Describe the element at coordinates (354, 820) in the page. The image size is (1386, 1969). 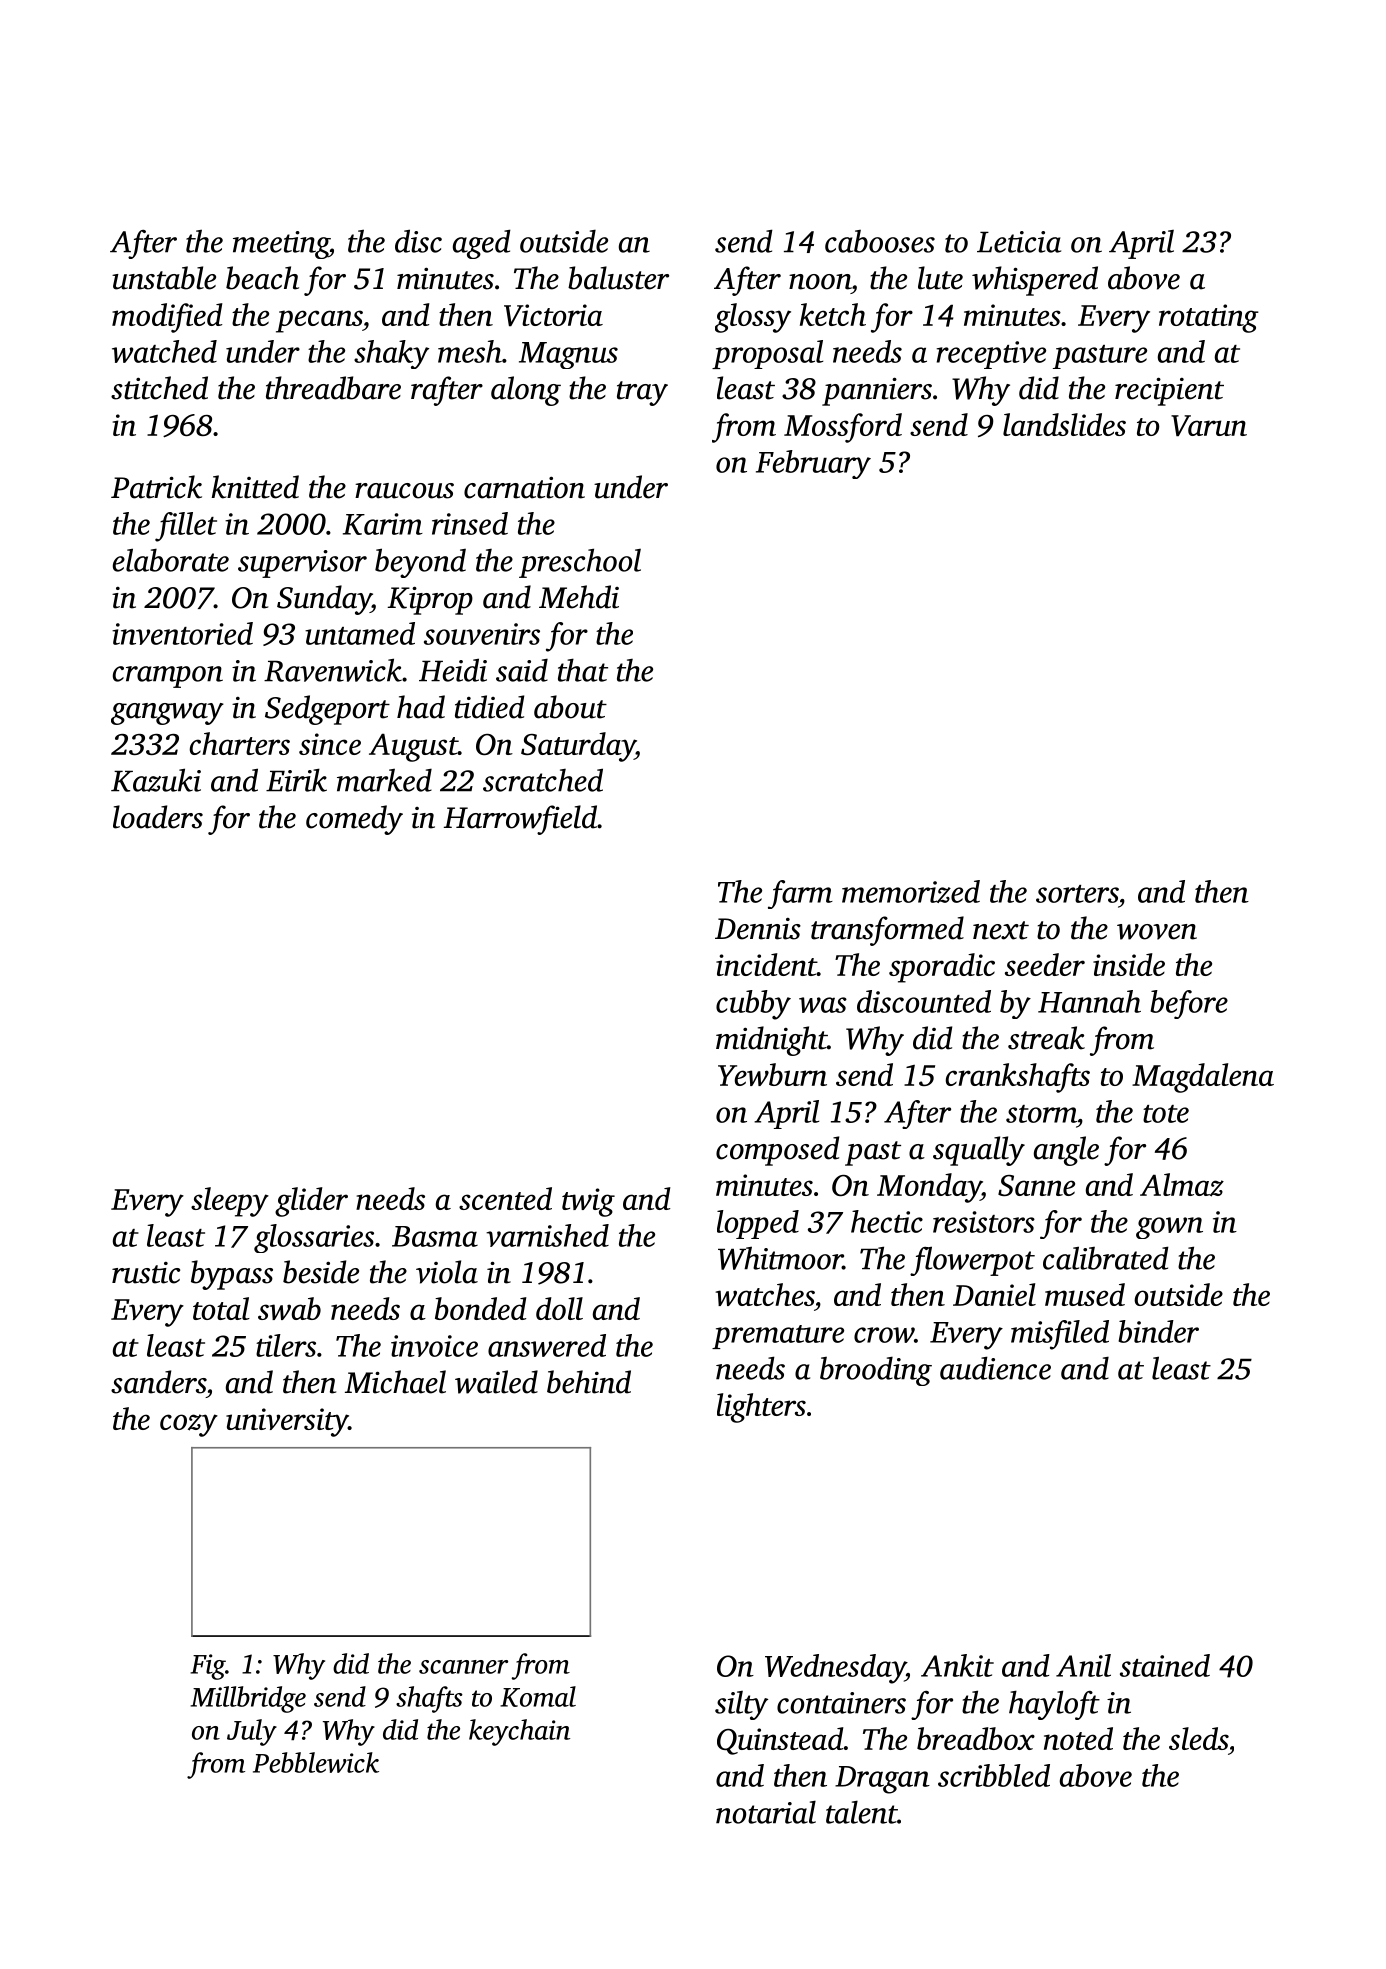
I see `comedy` at that location.
